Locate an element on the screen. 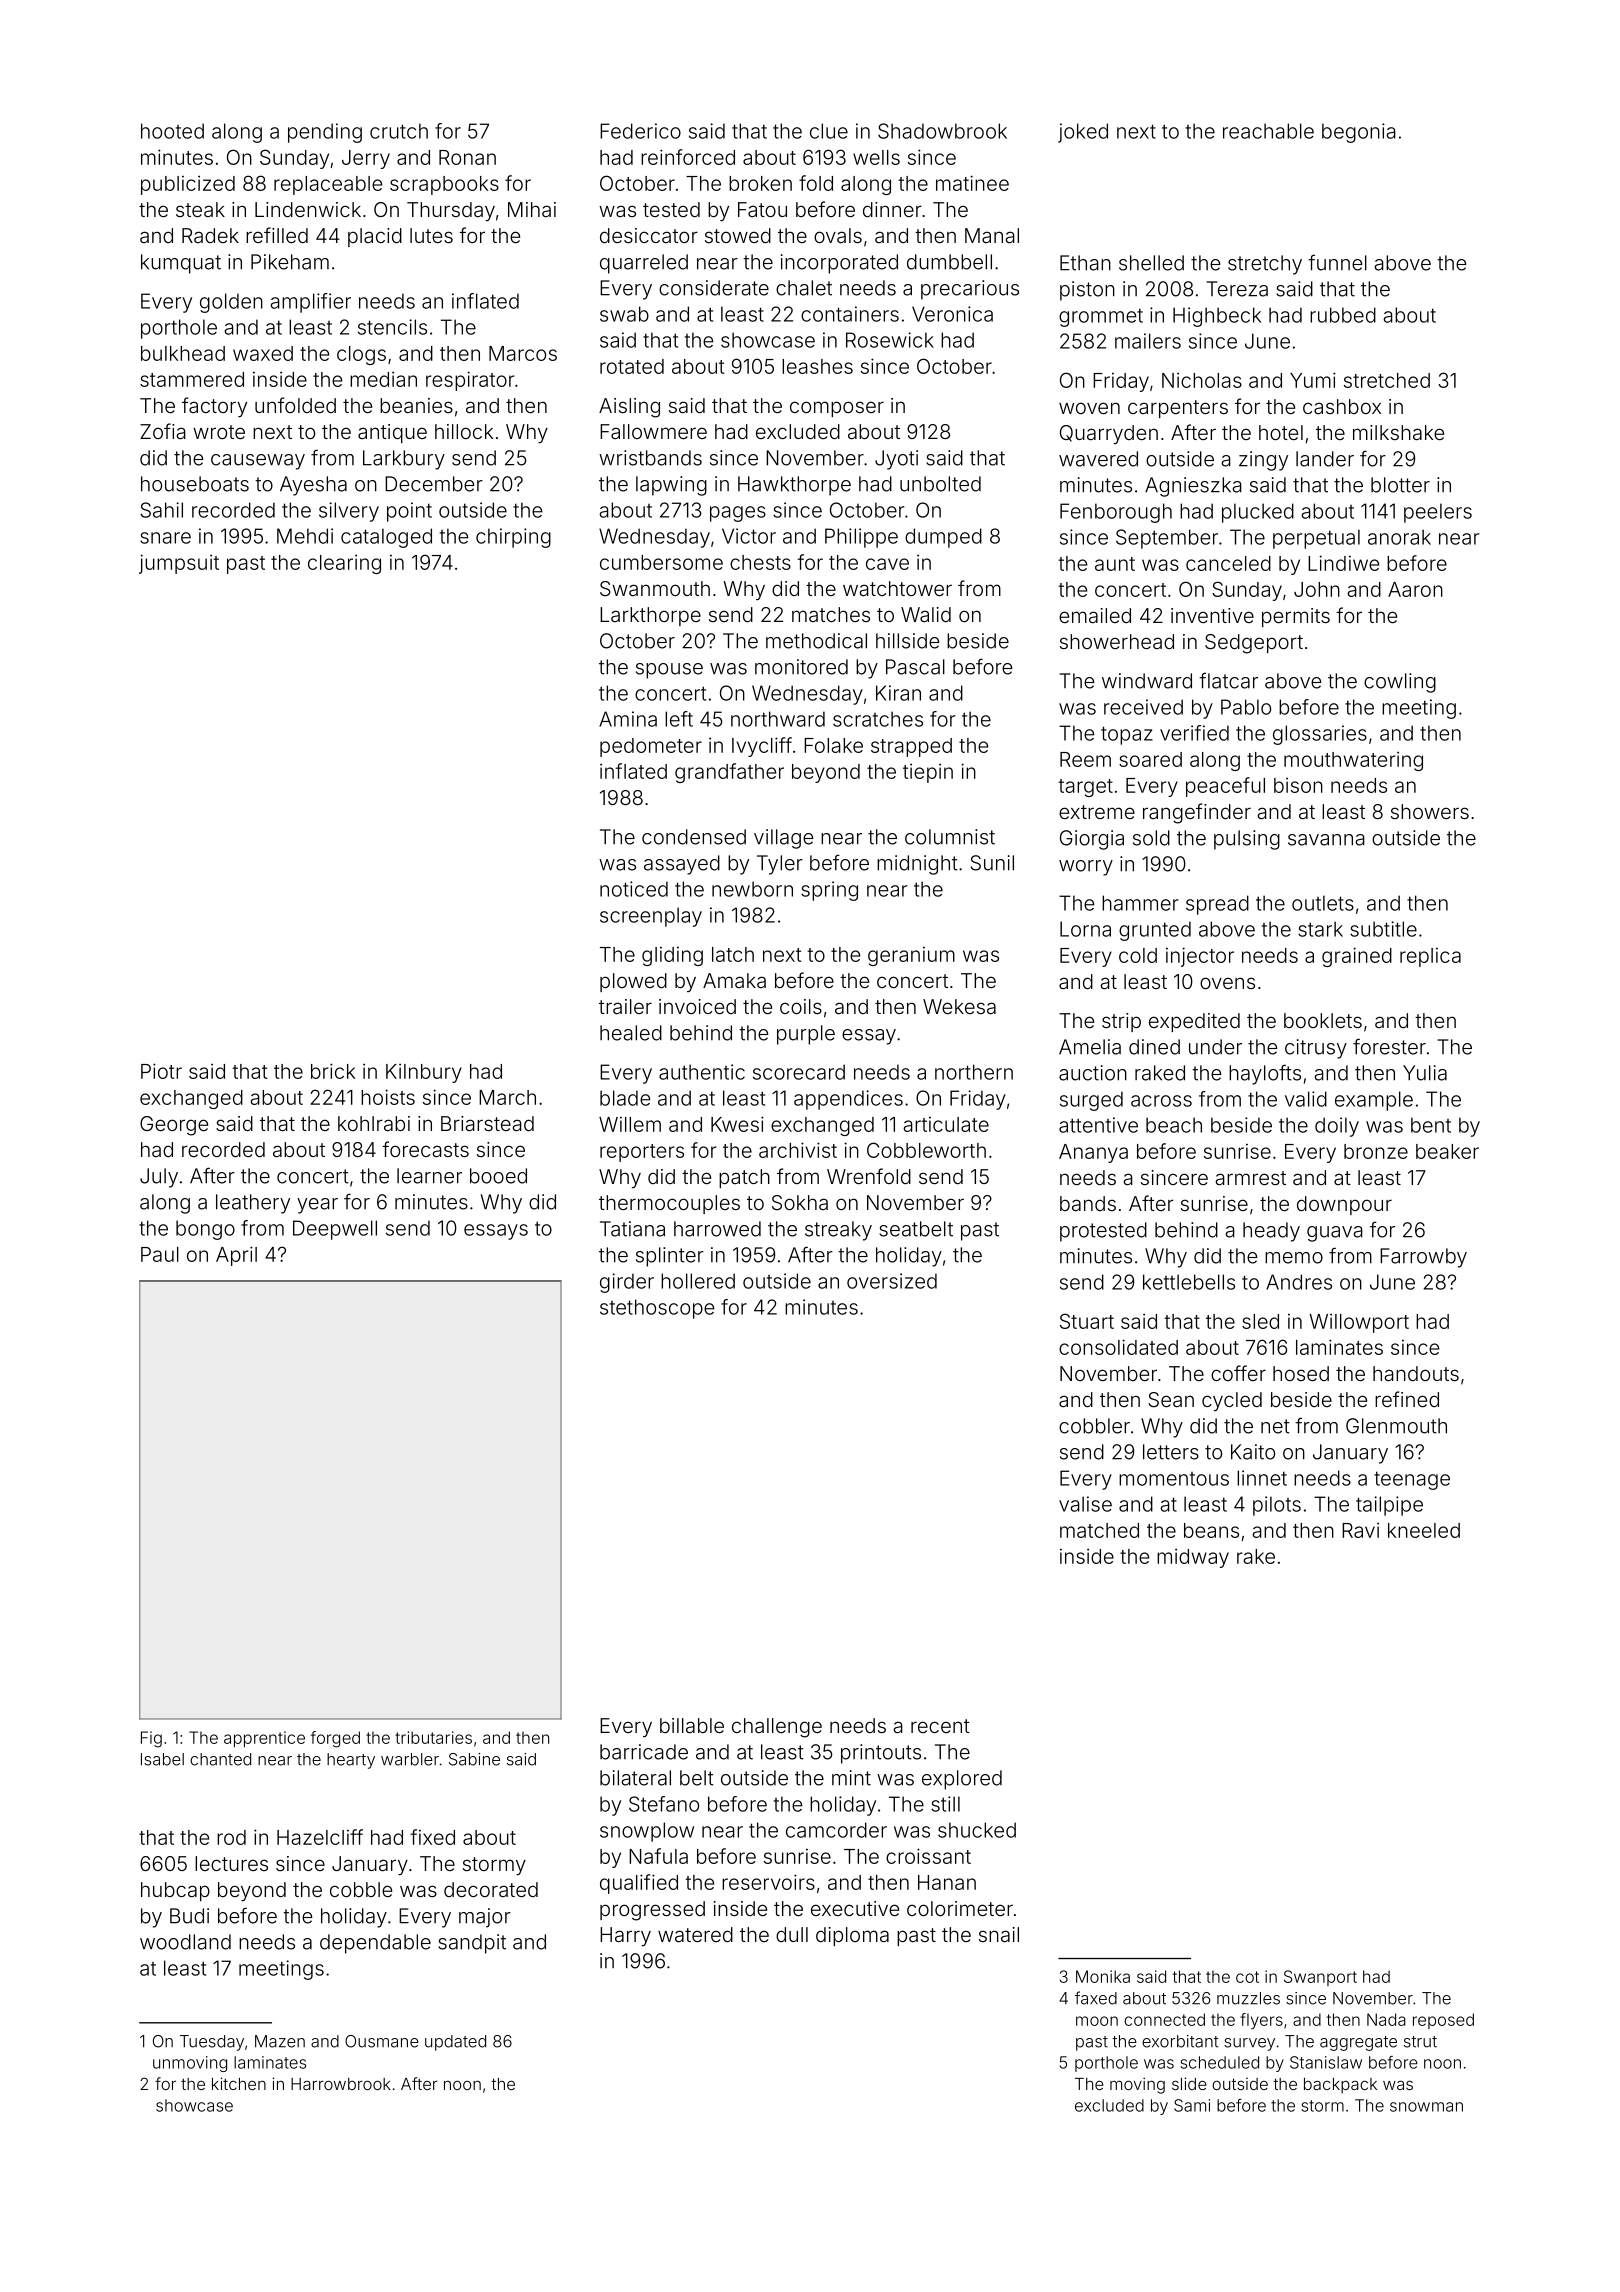 Image resolution: width=1620 pixels, height=2292 pixels. jumpsuit is located at coordinates (179, 564).
